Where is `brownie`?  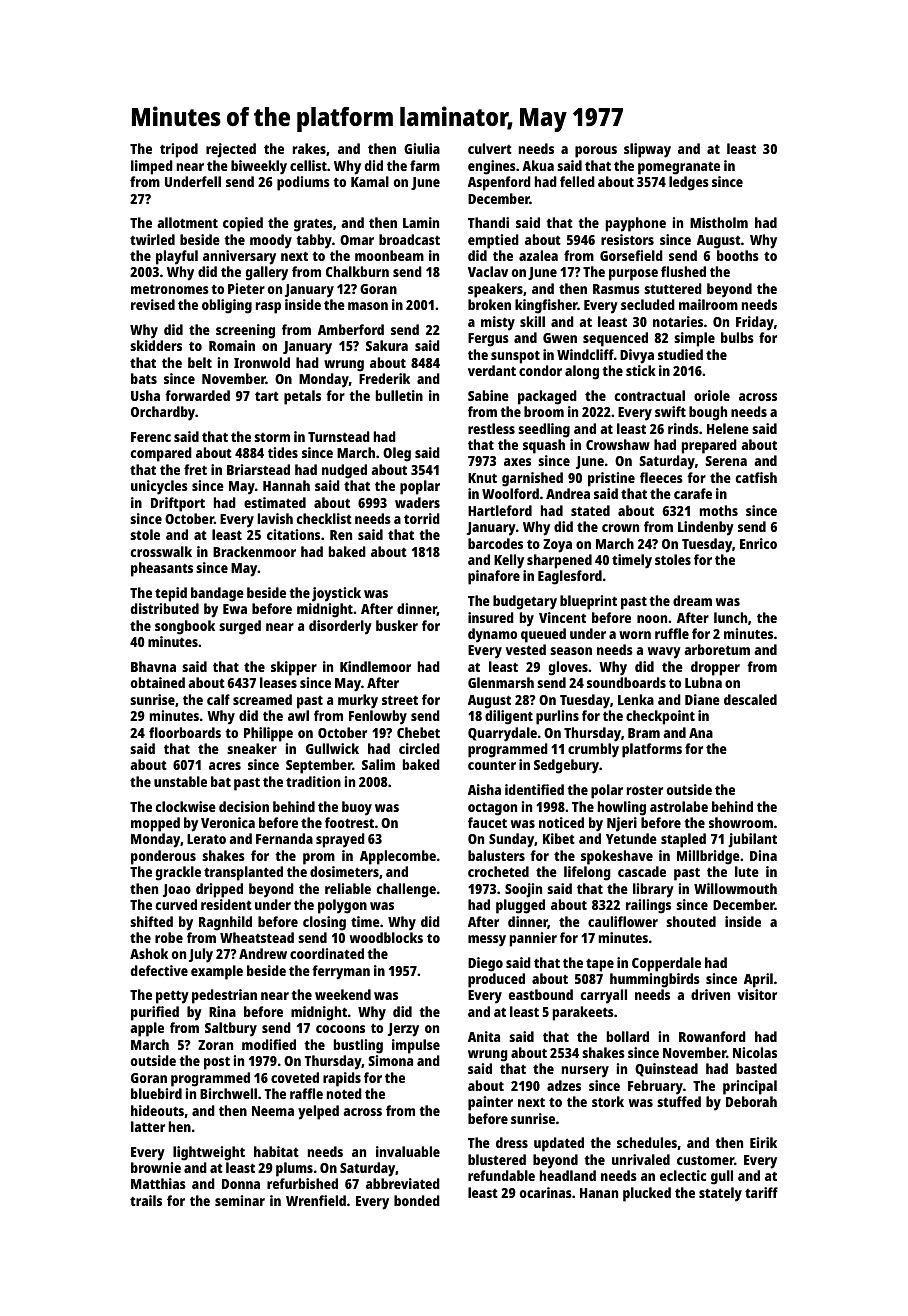
brownie is located at coordinates (156, 1167).
